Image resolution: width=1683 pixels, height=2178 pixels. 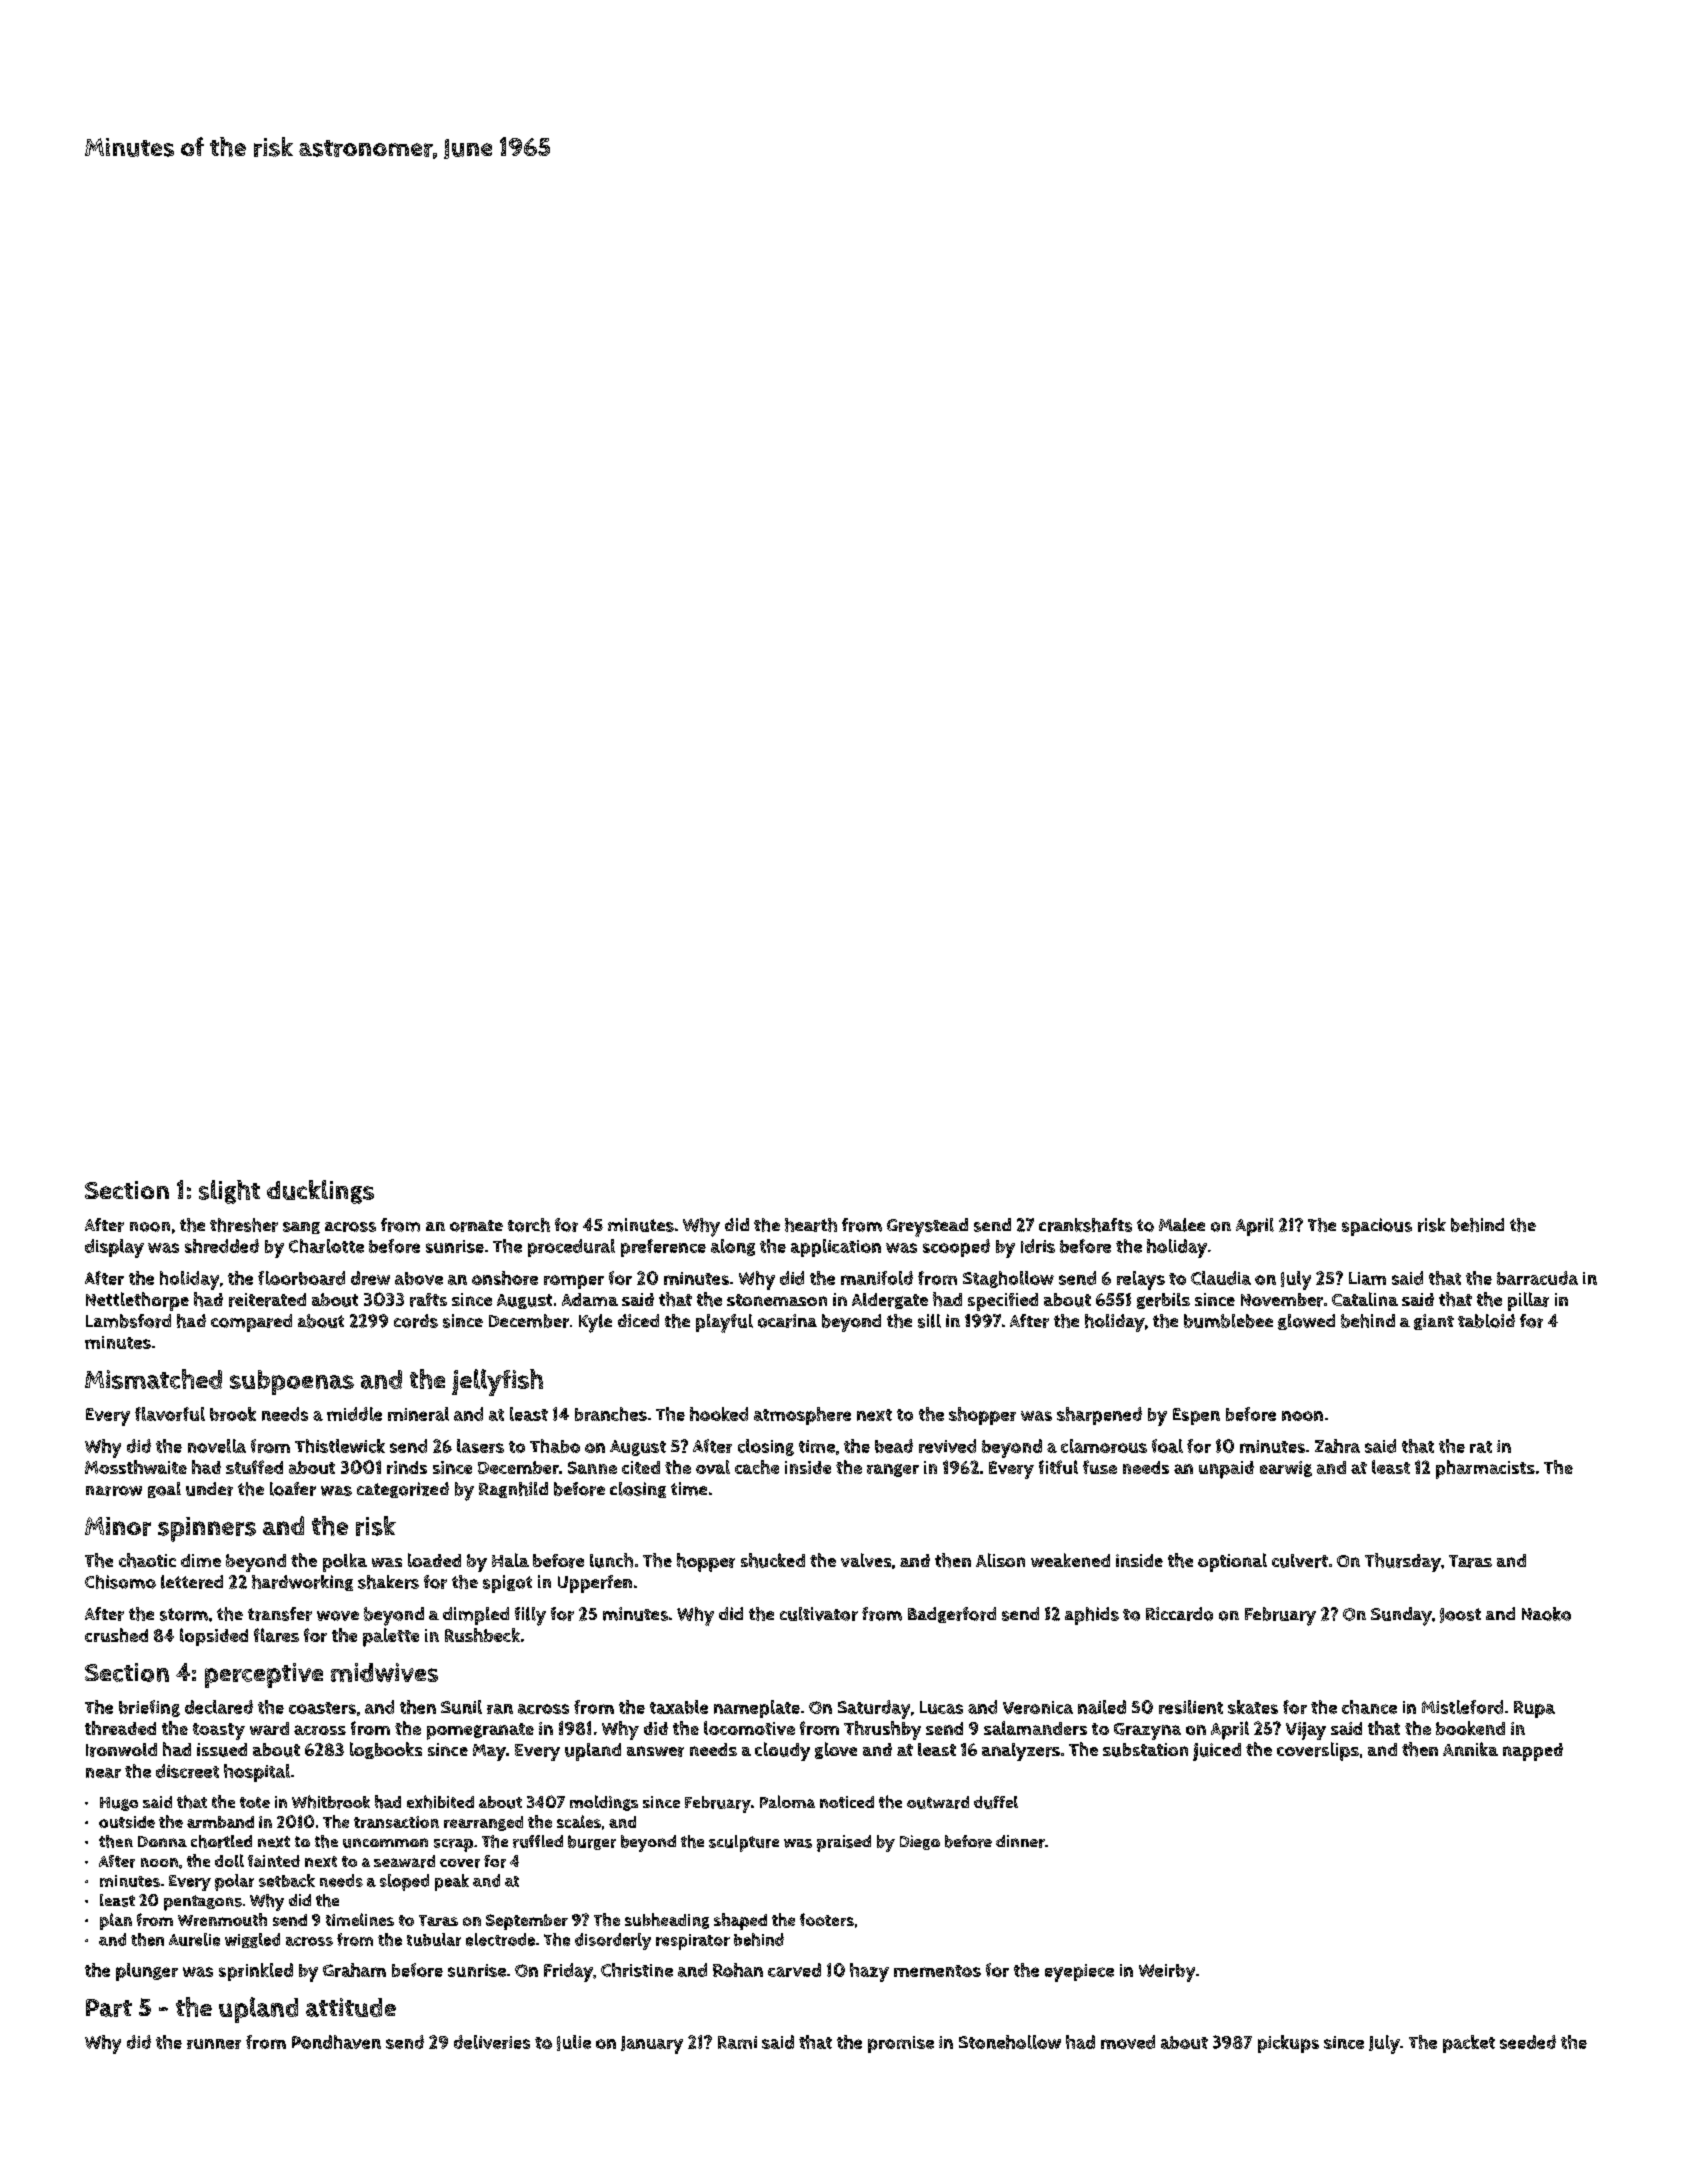 I want to click on palette, so click(x=391, y=1637).
